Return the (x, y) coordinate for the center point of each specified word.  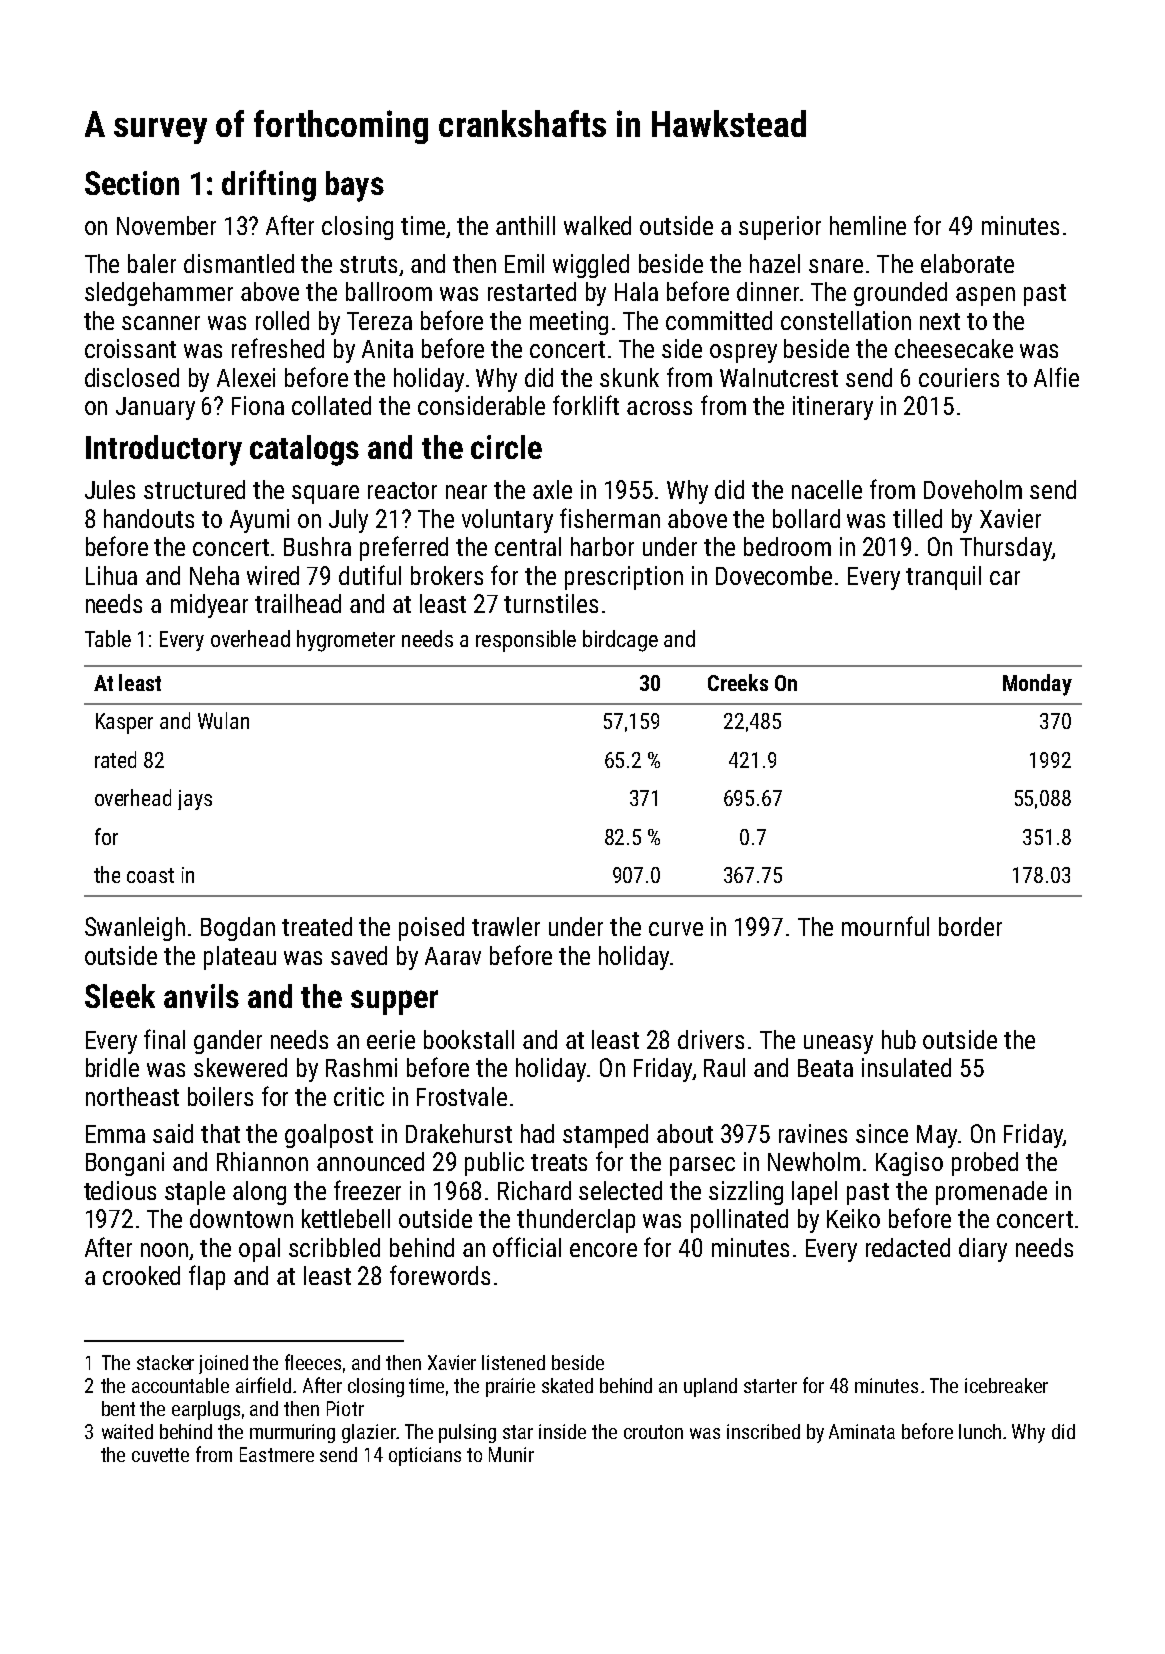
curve (676, 929)
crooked (141, 1275)
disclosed (132, 377)
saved (359, 955)
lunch (980, 1431)
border (970, 926)
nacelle (827, 489)
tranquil (943, 578)
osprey (743, 353)
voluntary (507, 521)
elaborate (967, 263)
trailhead (298, 603)
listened (513, 1362)
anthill (525, 225)
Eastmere (277, 1454)
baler (152, 263)
